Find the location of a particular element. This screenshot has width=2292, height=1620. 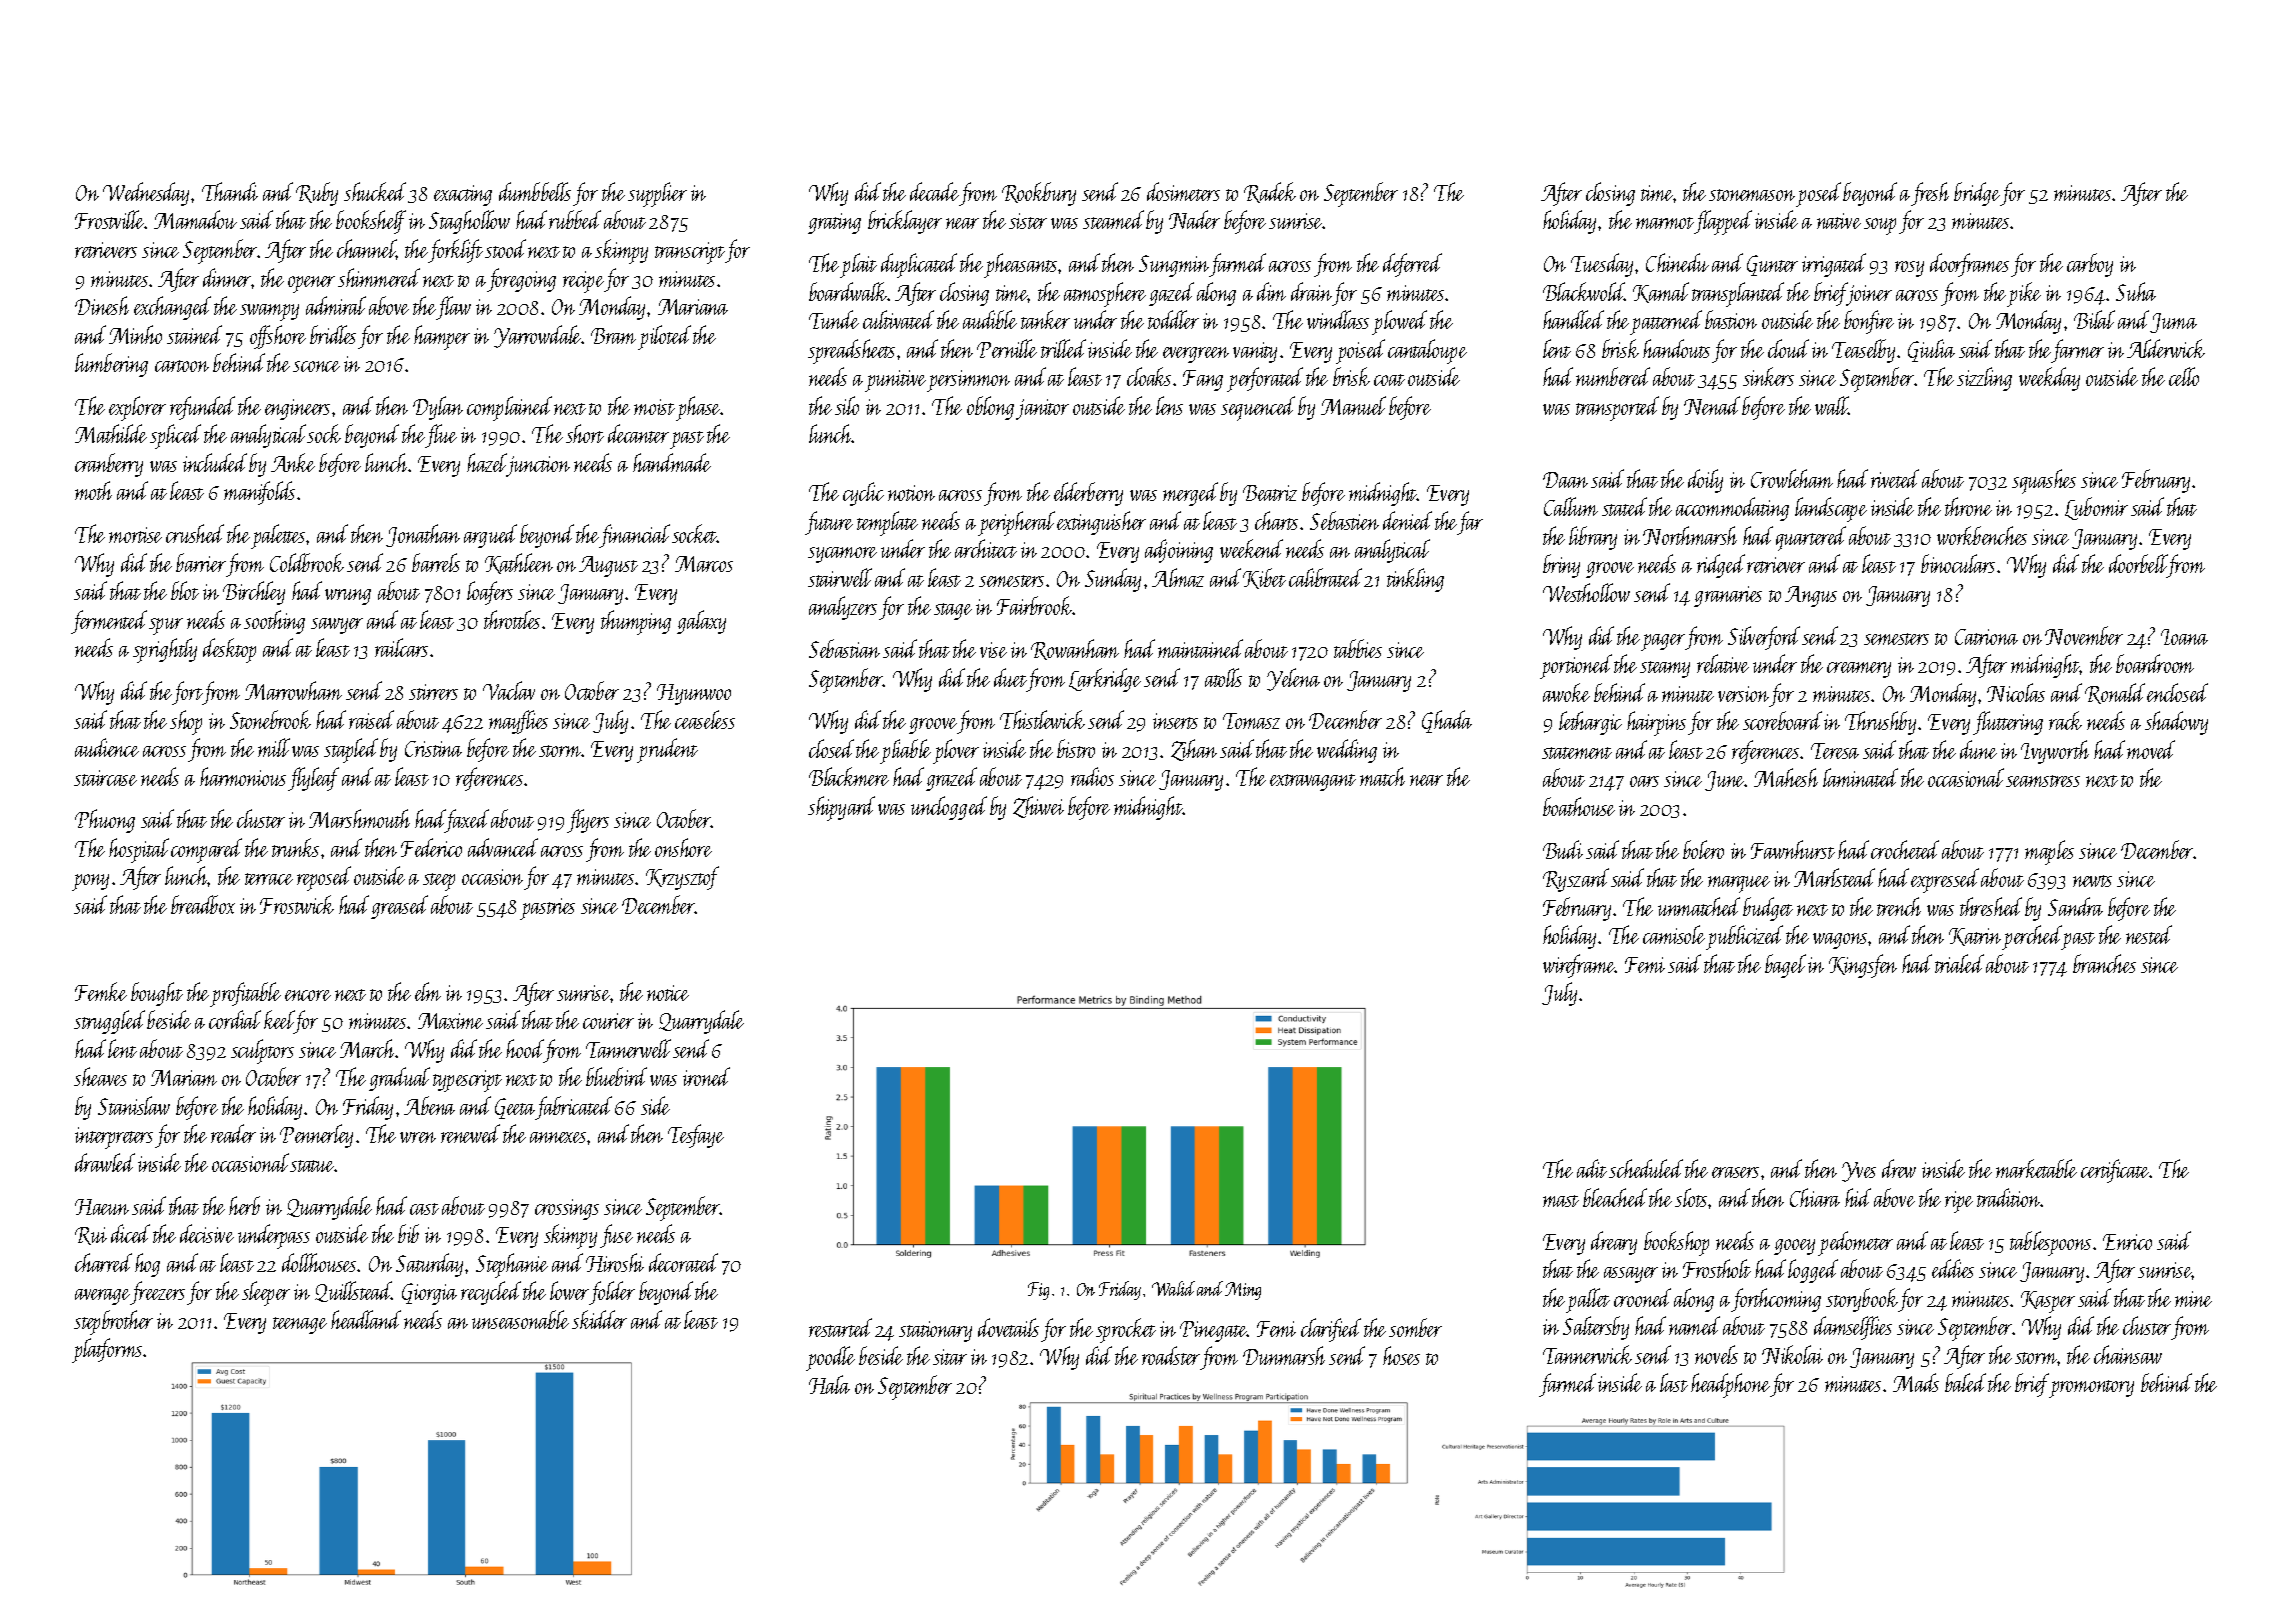

Hala is located at coordinates (829, 1384).
